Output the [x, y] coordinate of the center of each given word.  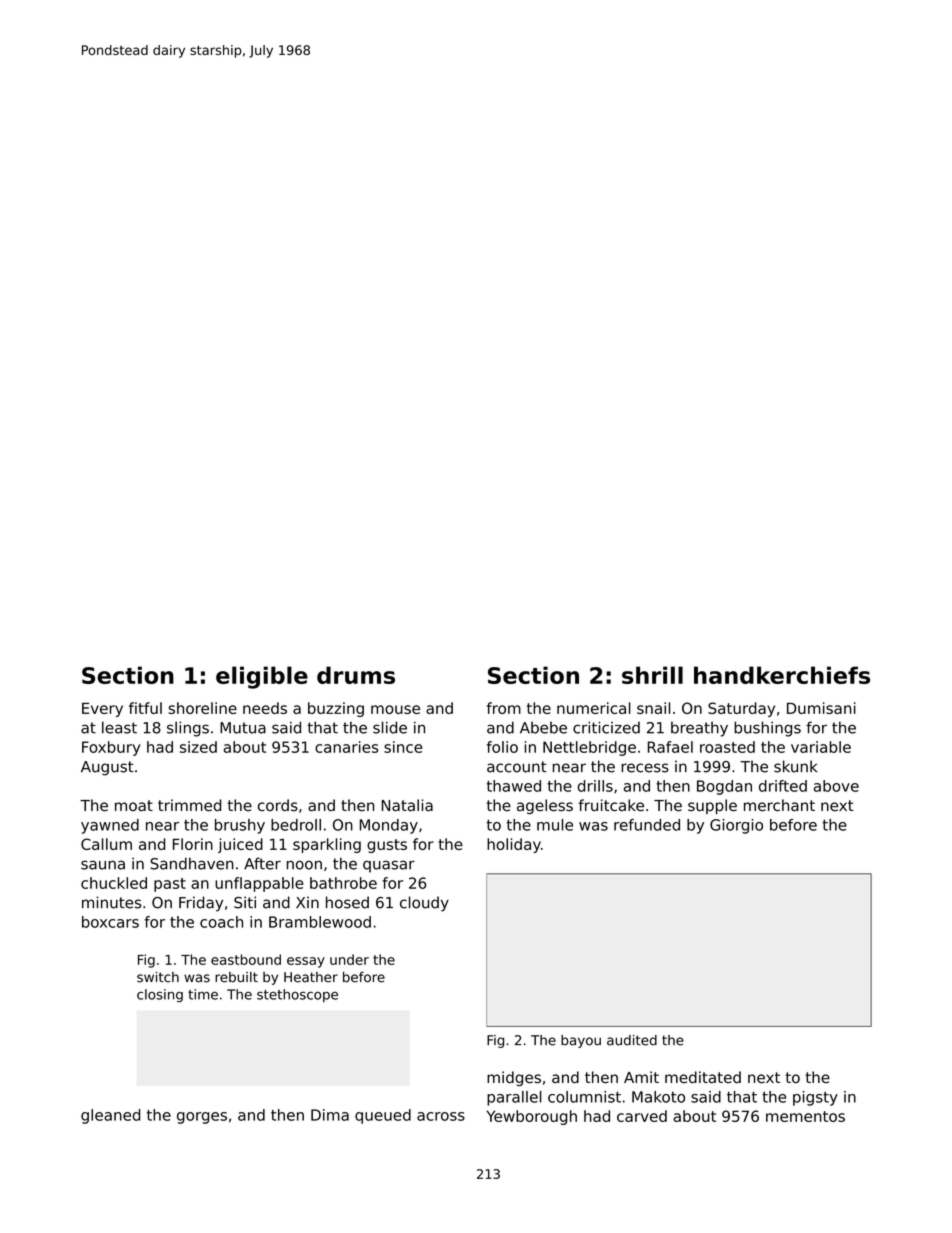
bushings [767, 729]
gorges [202, 1118]
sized [198, 747]
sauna [103, 865]
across [441, 1116]
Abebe [543, 728]
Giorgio [736, 826]
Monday [389, 826]
